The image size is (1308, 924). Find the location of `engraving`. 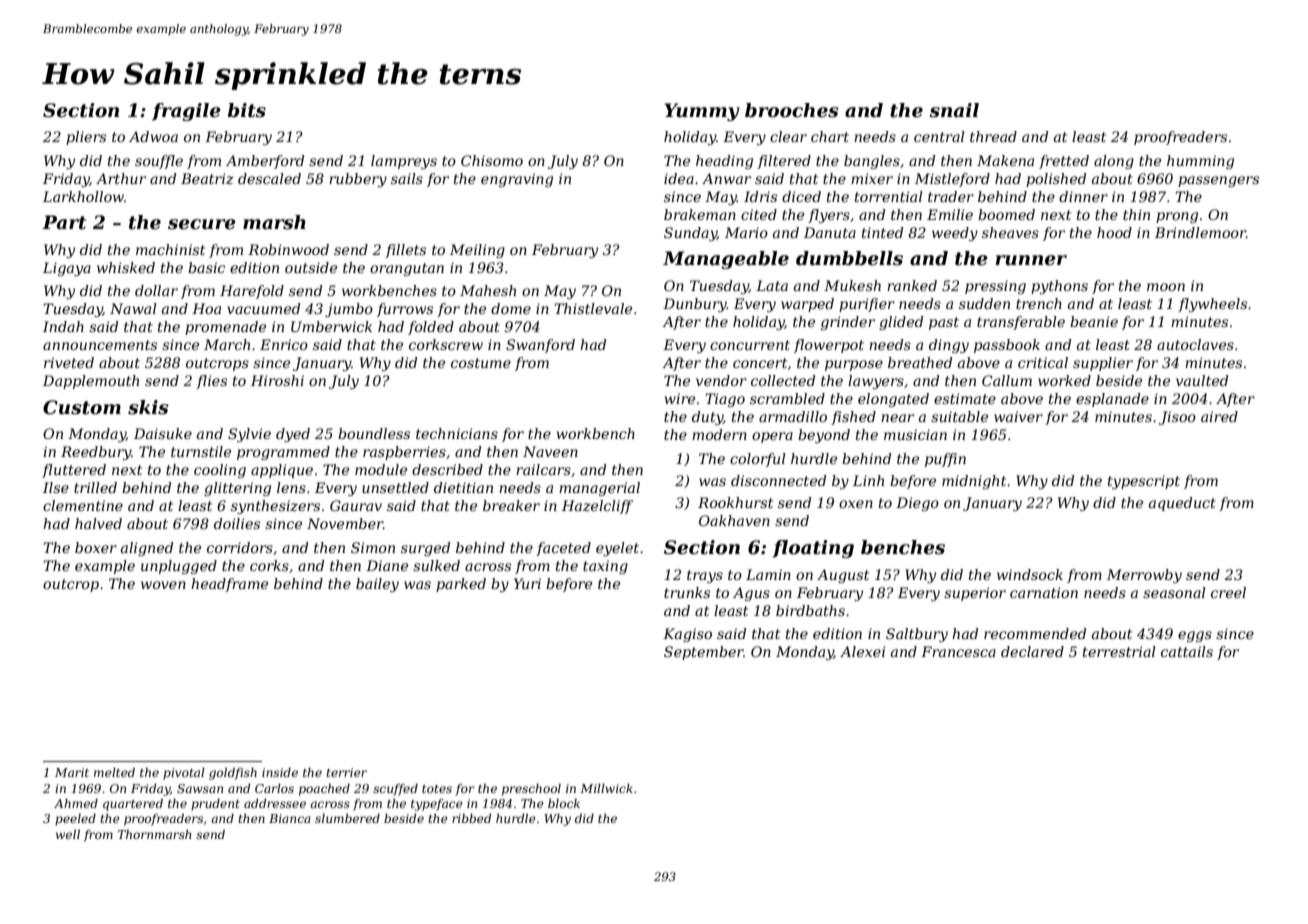

engraving is located at coordinates (517, 180).
